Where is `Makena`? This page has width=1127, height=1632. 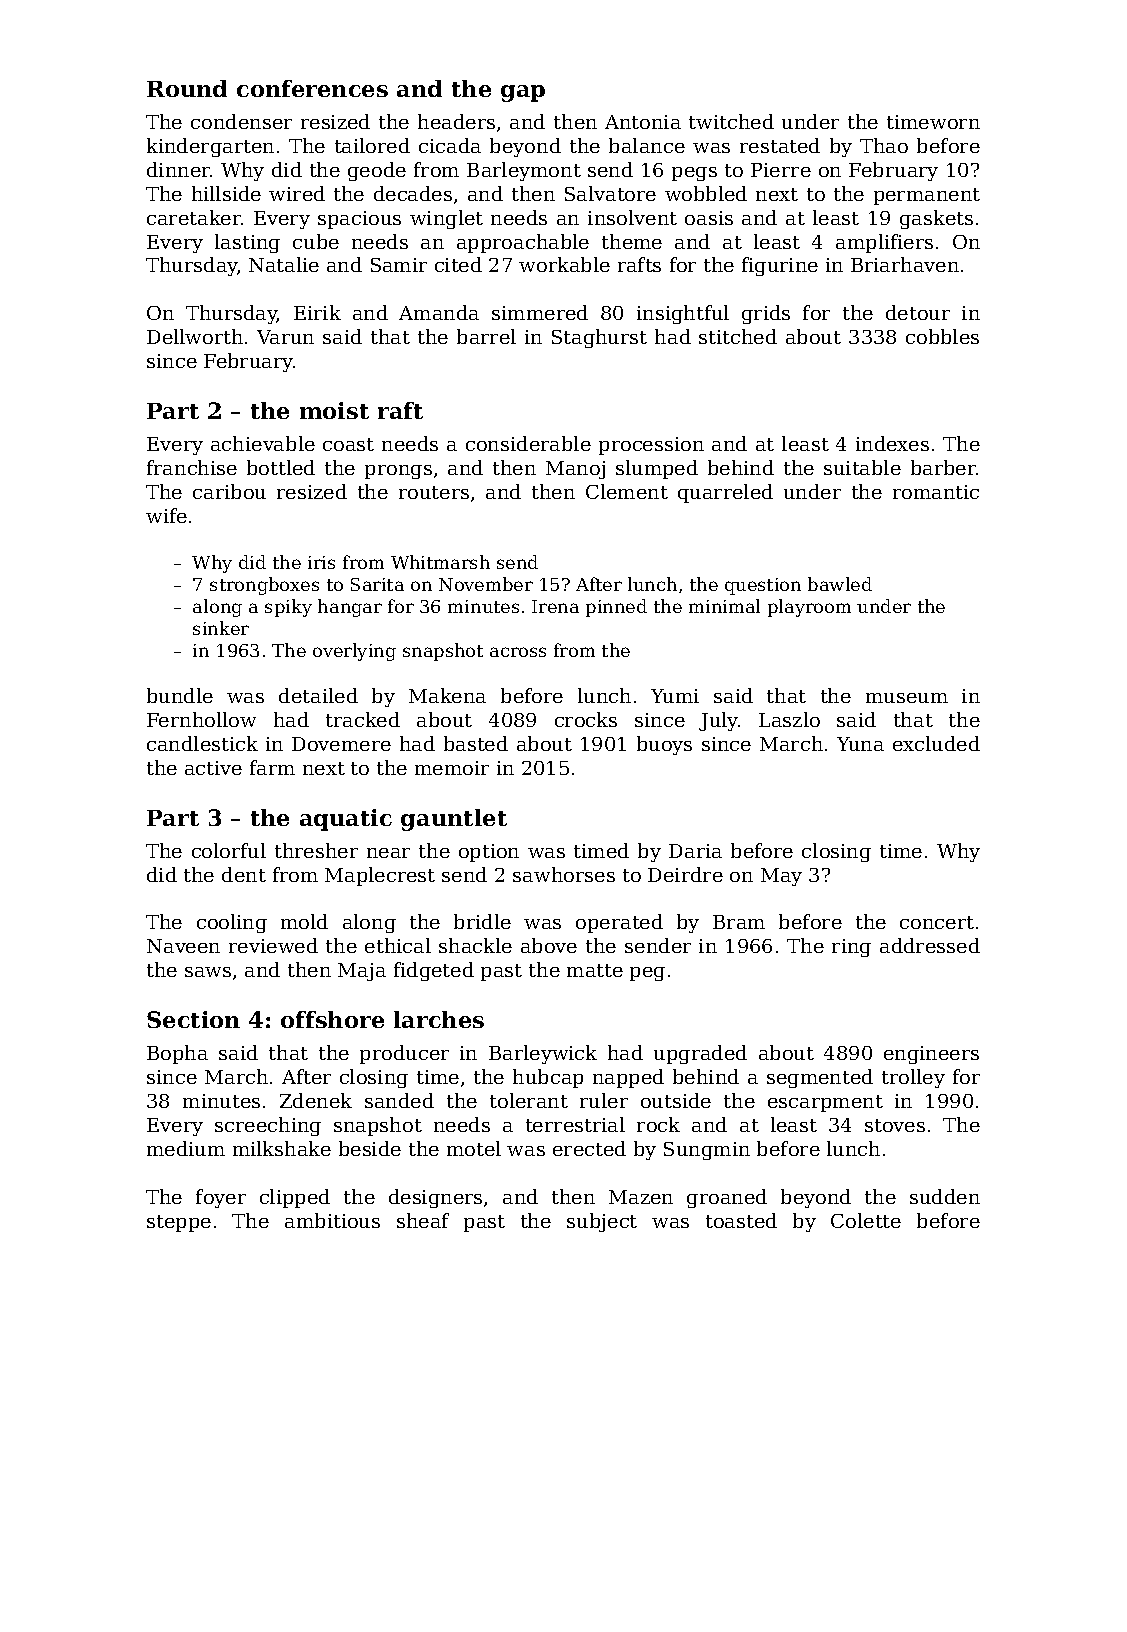 Makena is located at coordinates (447, 695).
